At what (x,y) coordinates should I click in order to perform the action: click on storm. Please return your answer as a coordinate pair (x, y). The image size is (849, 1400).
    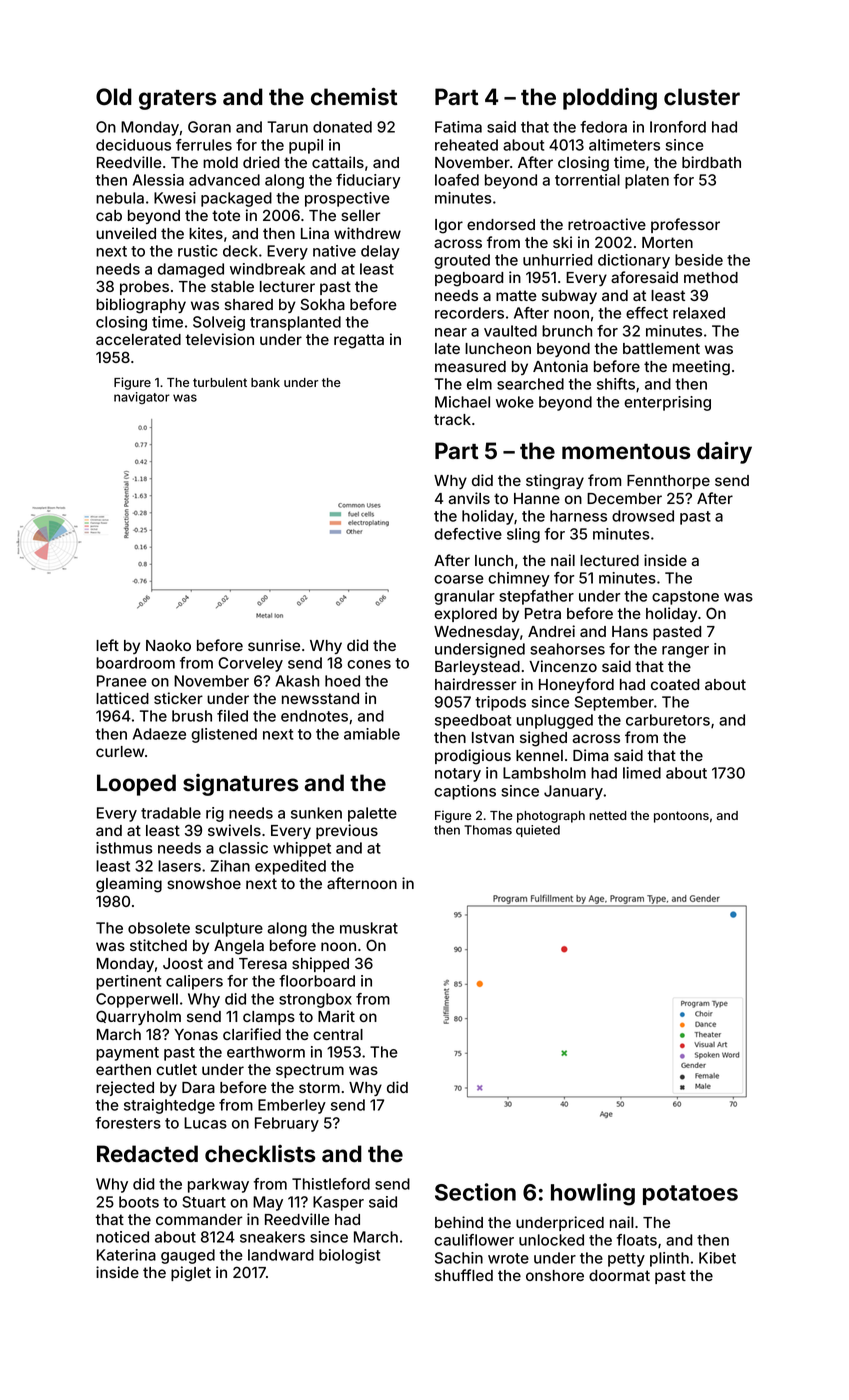
    Looking at the image, I should click on (319, 1087).
